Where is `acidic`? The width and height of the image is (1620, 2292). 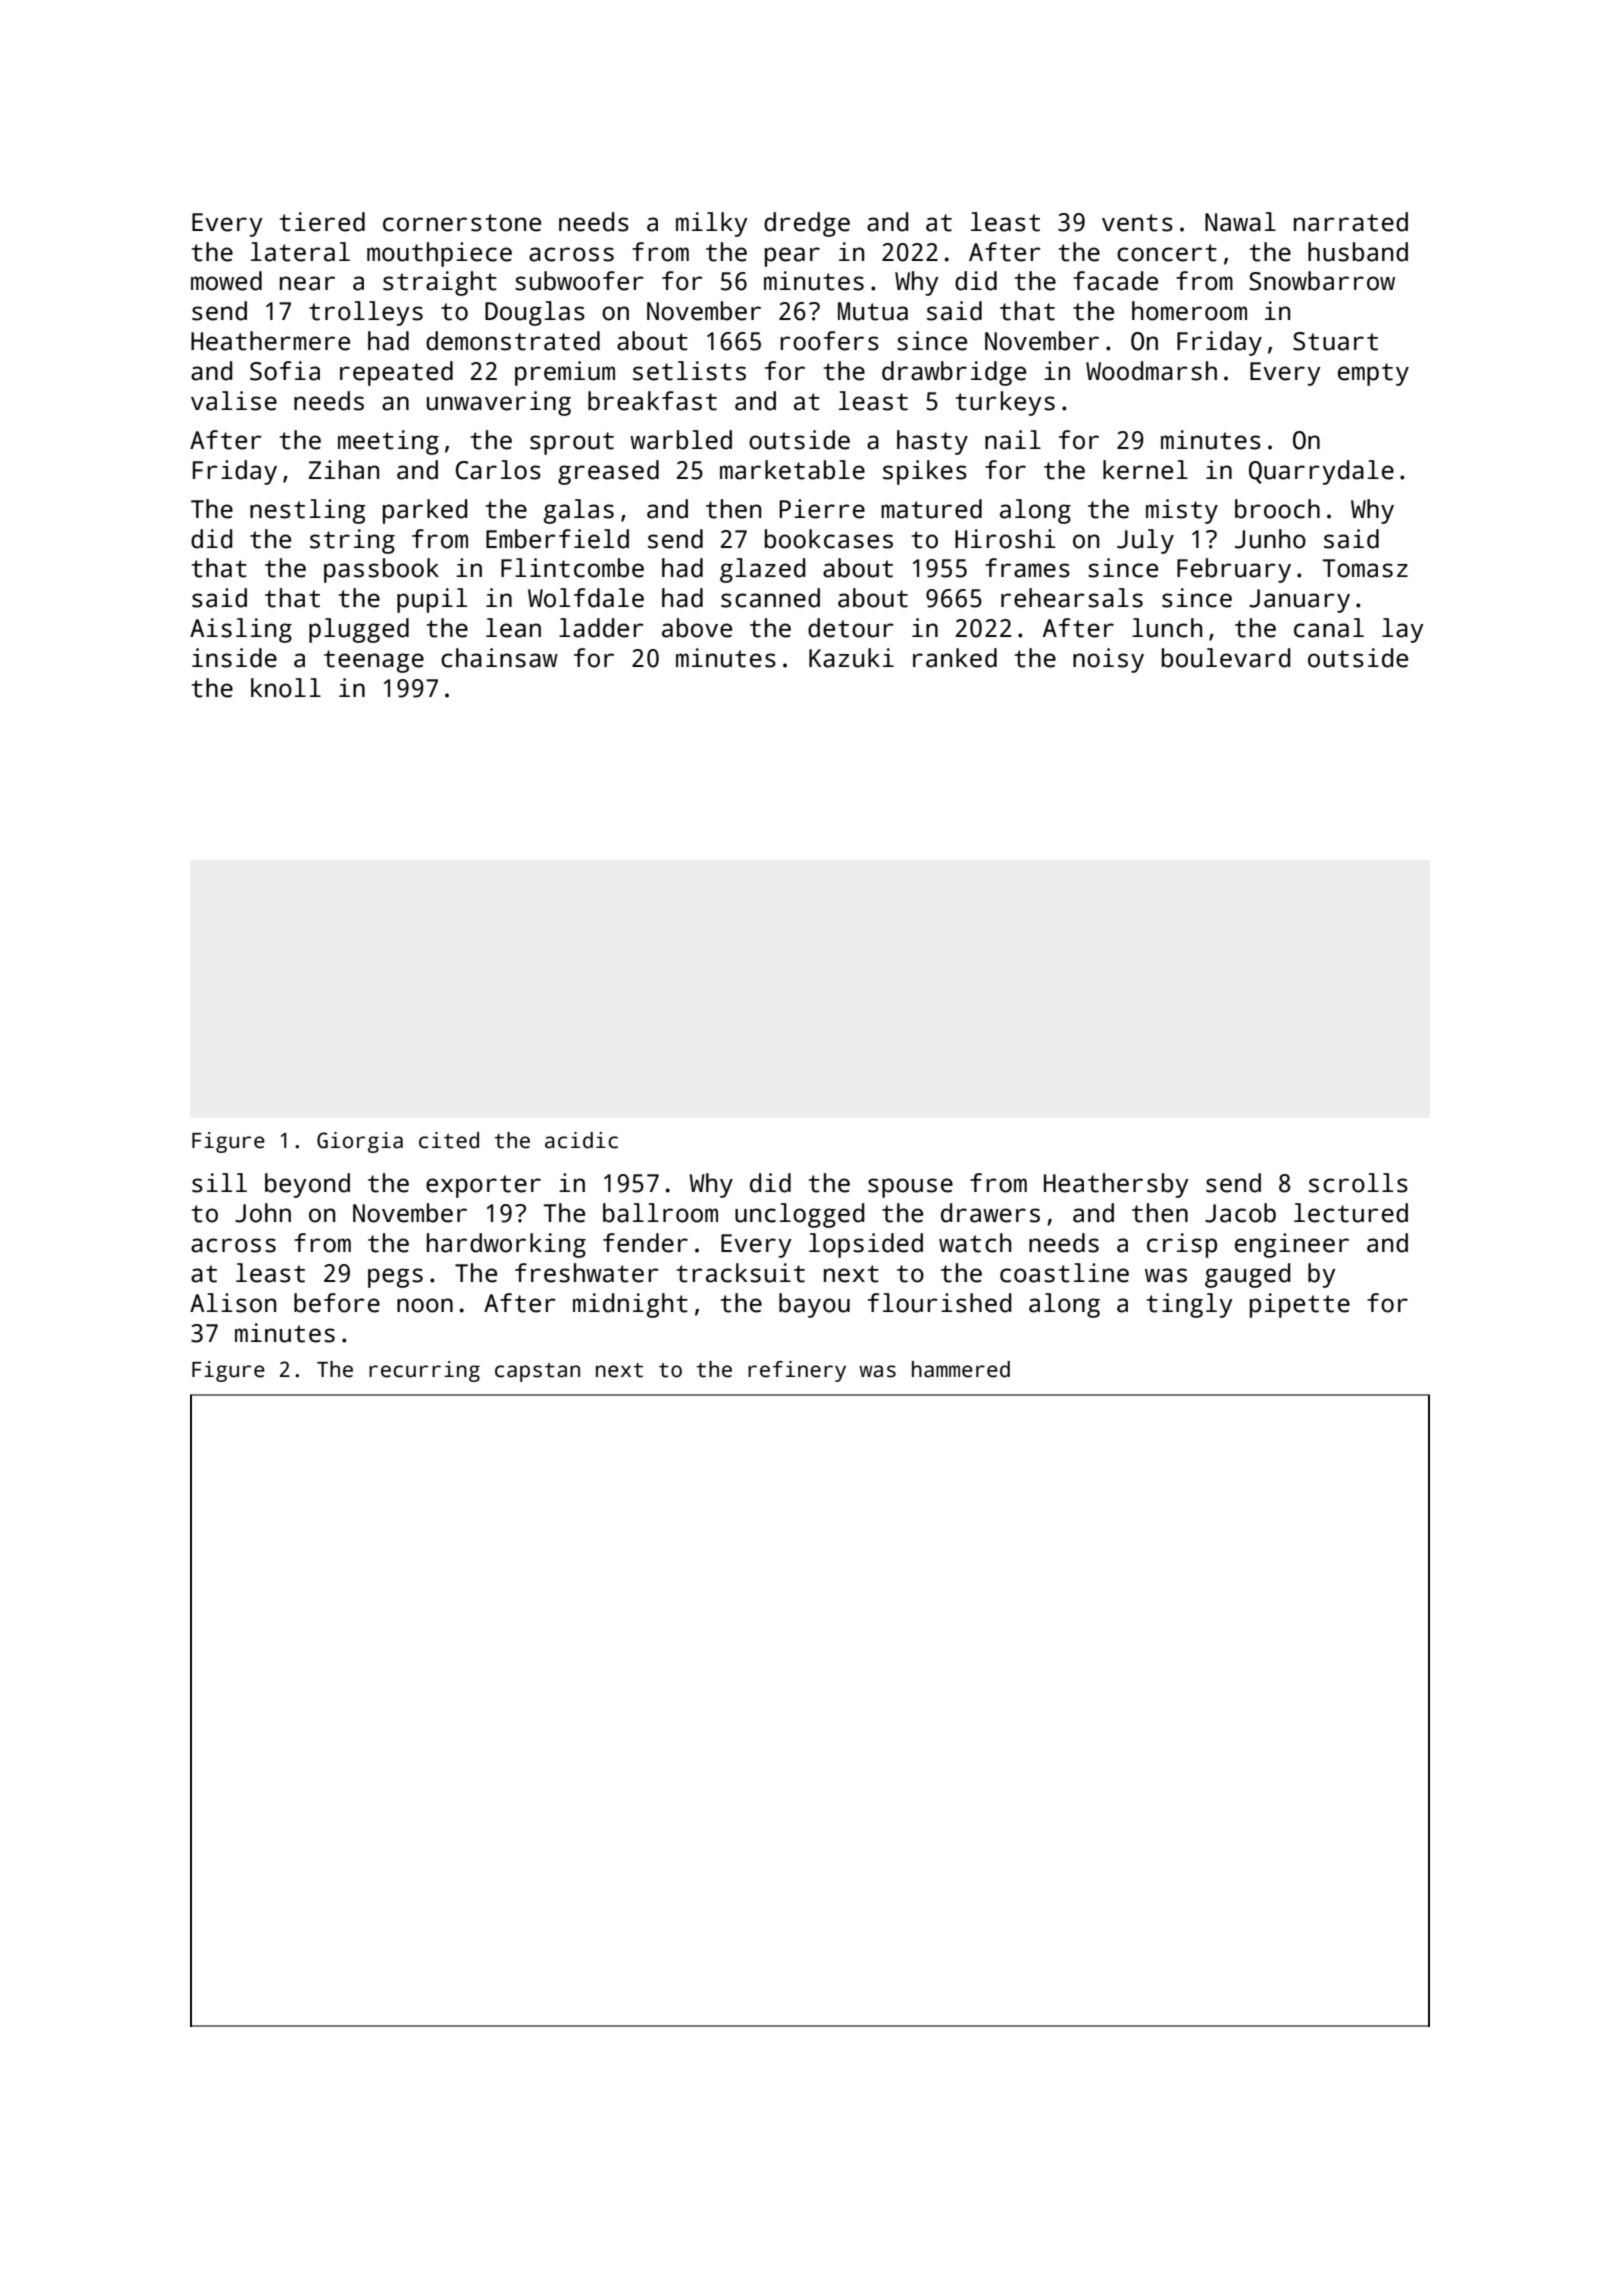 acidic is located at coordinates (581, 1140).
